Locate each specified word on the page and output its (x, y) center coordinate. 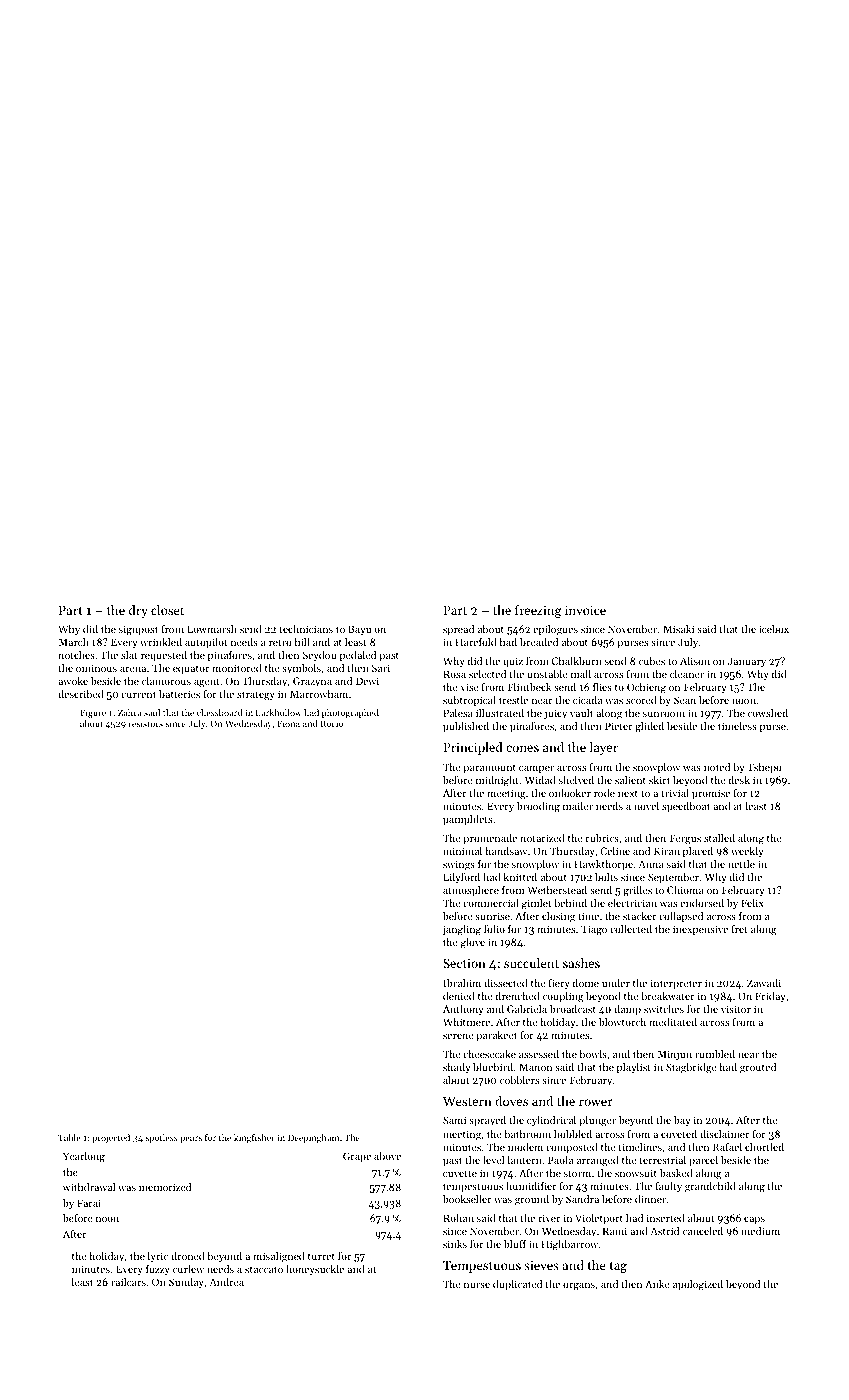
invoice (585, 610)
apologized (698, 1285)
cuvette (460, 1173)
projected (111, 1138)
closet (167, 610)
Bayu (359, 630)
